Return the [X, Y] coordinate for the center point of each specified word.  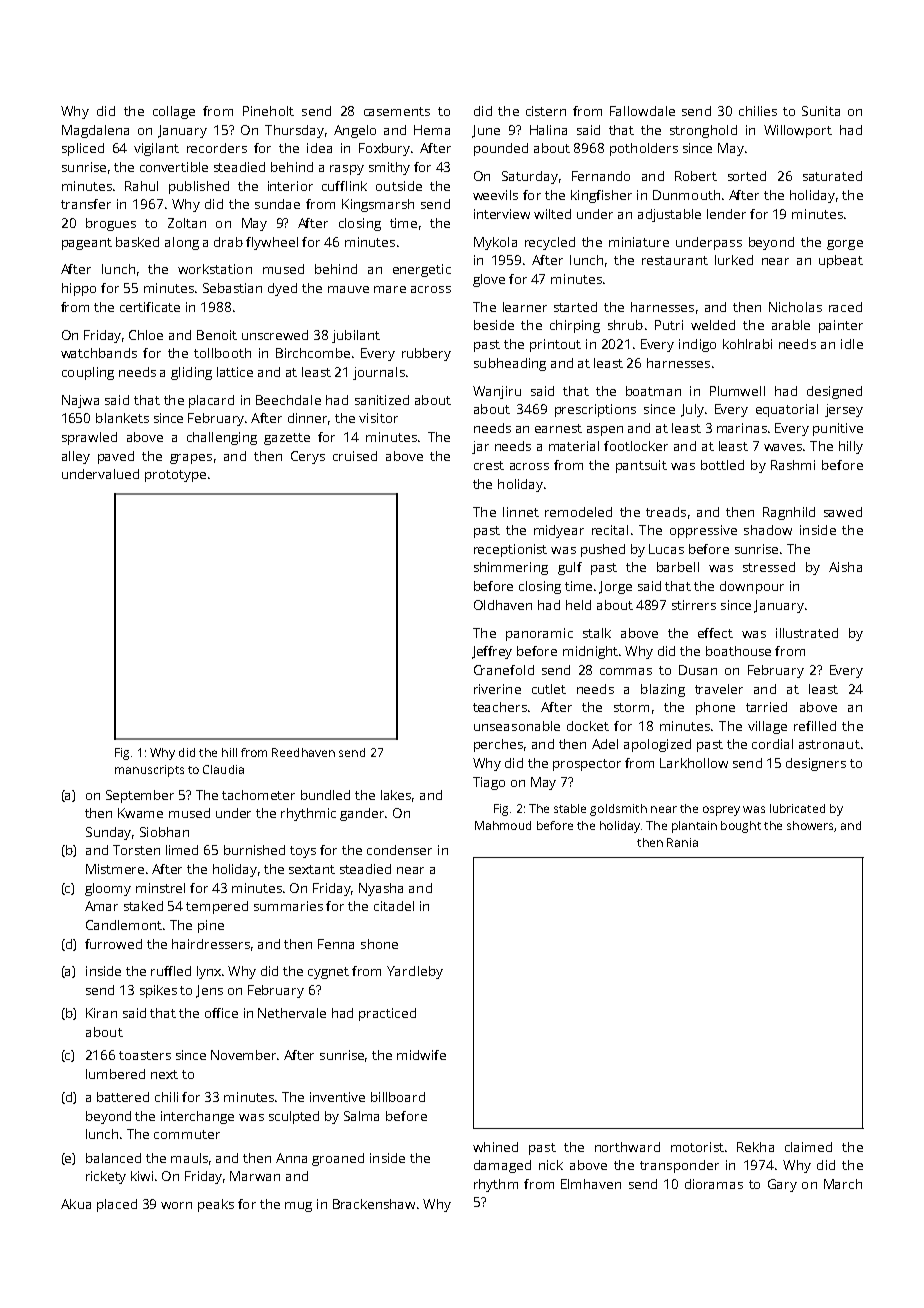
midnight [590, 652]
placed [117, 1205]
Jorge [615, 587]
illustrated [807, 633]
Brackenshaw [374, 1204]
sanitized [382, 400]
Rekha [755, 1147]
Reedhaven [303, 752]
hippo [79, 289]
